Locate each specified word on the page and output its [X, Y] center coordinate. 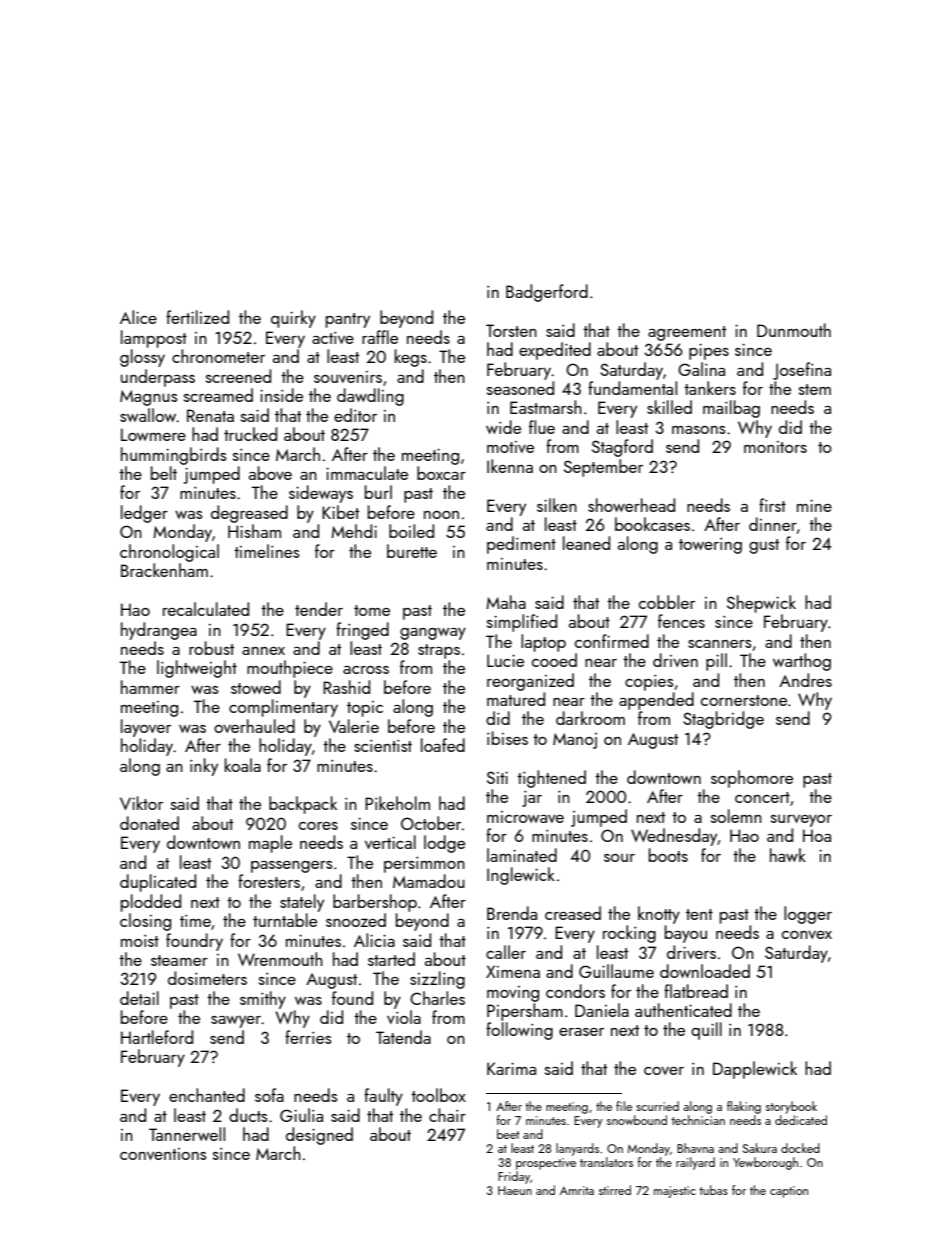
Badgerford [547, 293]
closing [145, 922]
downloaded [705, 971]
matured [516, 699]
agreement [687, 333]
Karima [511, 1068]
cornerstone [744, 700]
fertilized [197, 317]
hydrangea [159, 631]
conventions [163, 1154]
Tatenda [403, 1037]
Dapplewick [755, 1070]
